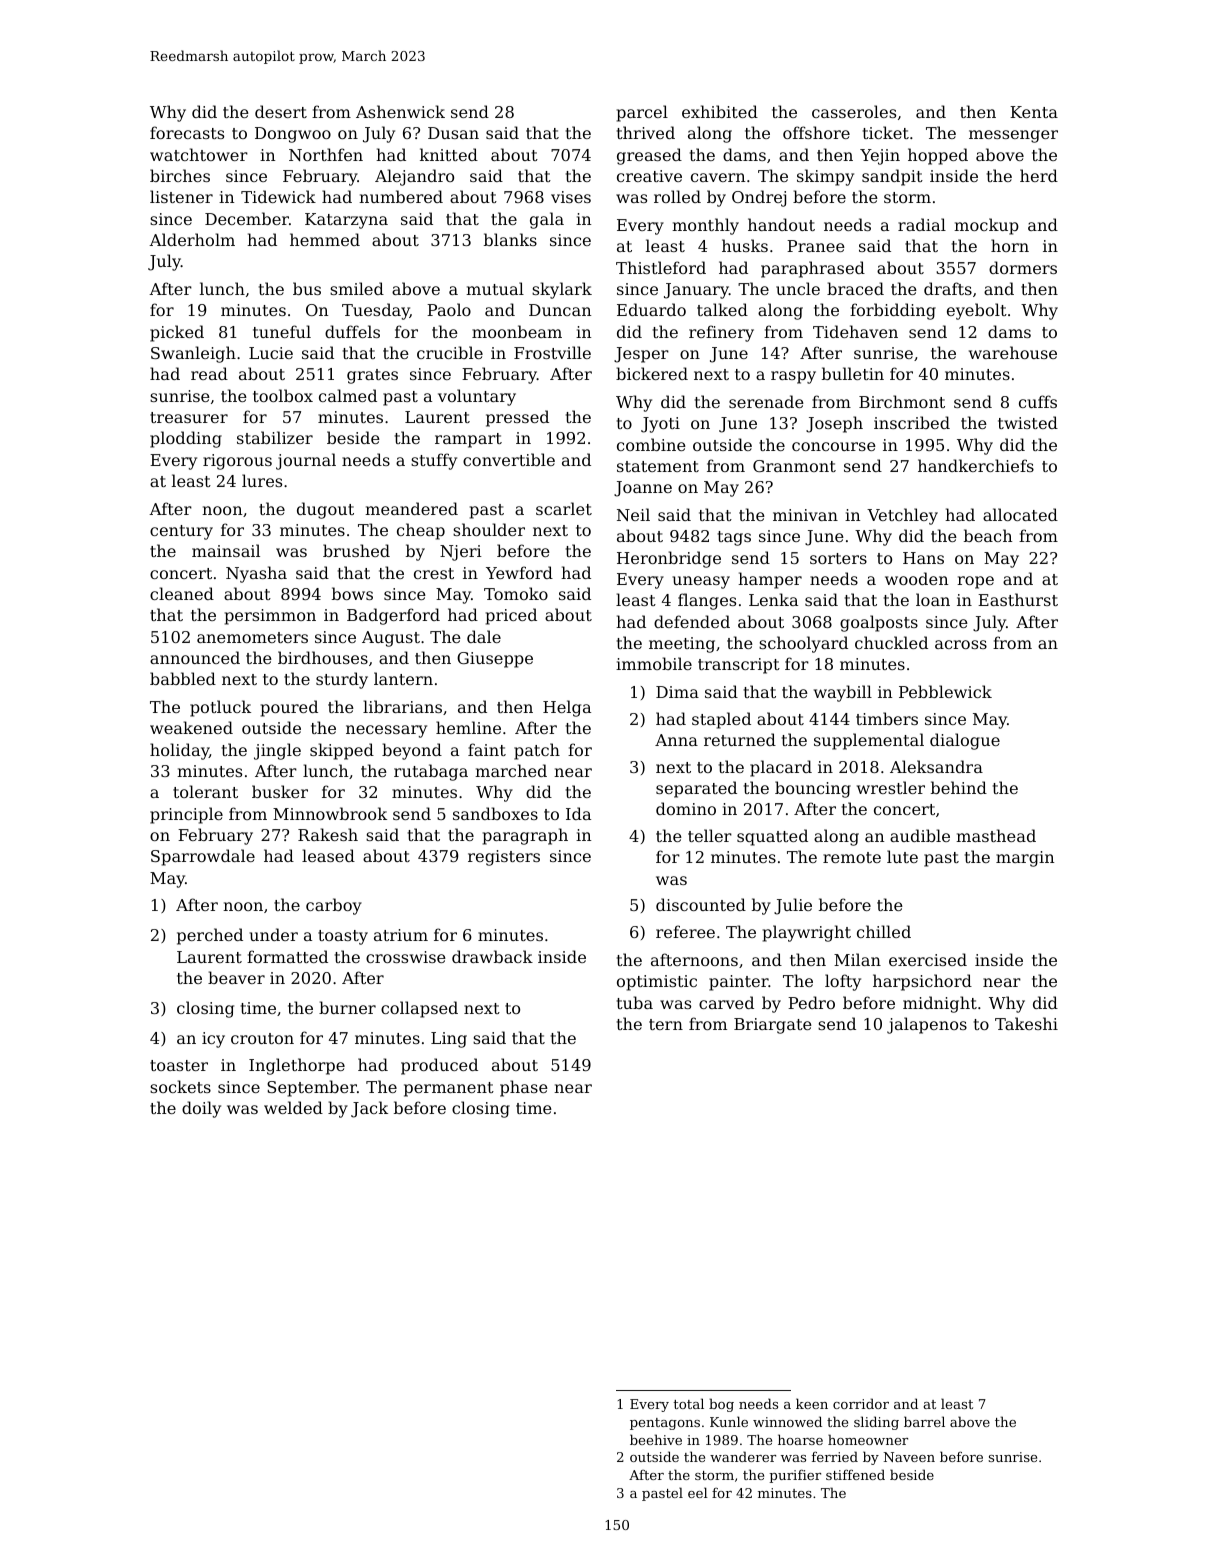  What do you see at coordinates (372, 376) in the screenshot?
I see `grates` at bounding box center [372, 376].
